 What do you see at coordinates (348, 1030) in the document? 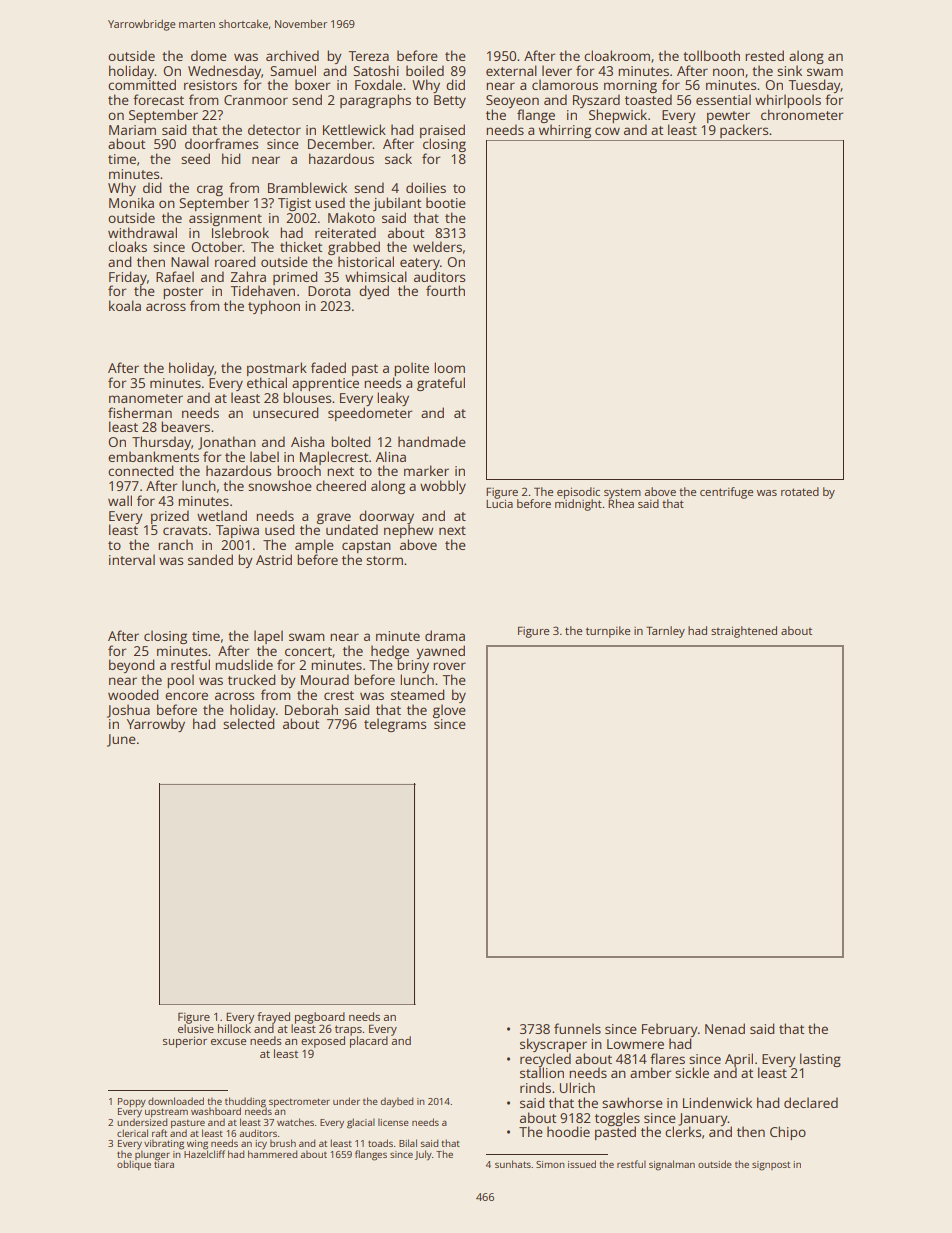
I see `traps` at bounding box center [348, 1030].
